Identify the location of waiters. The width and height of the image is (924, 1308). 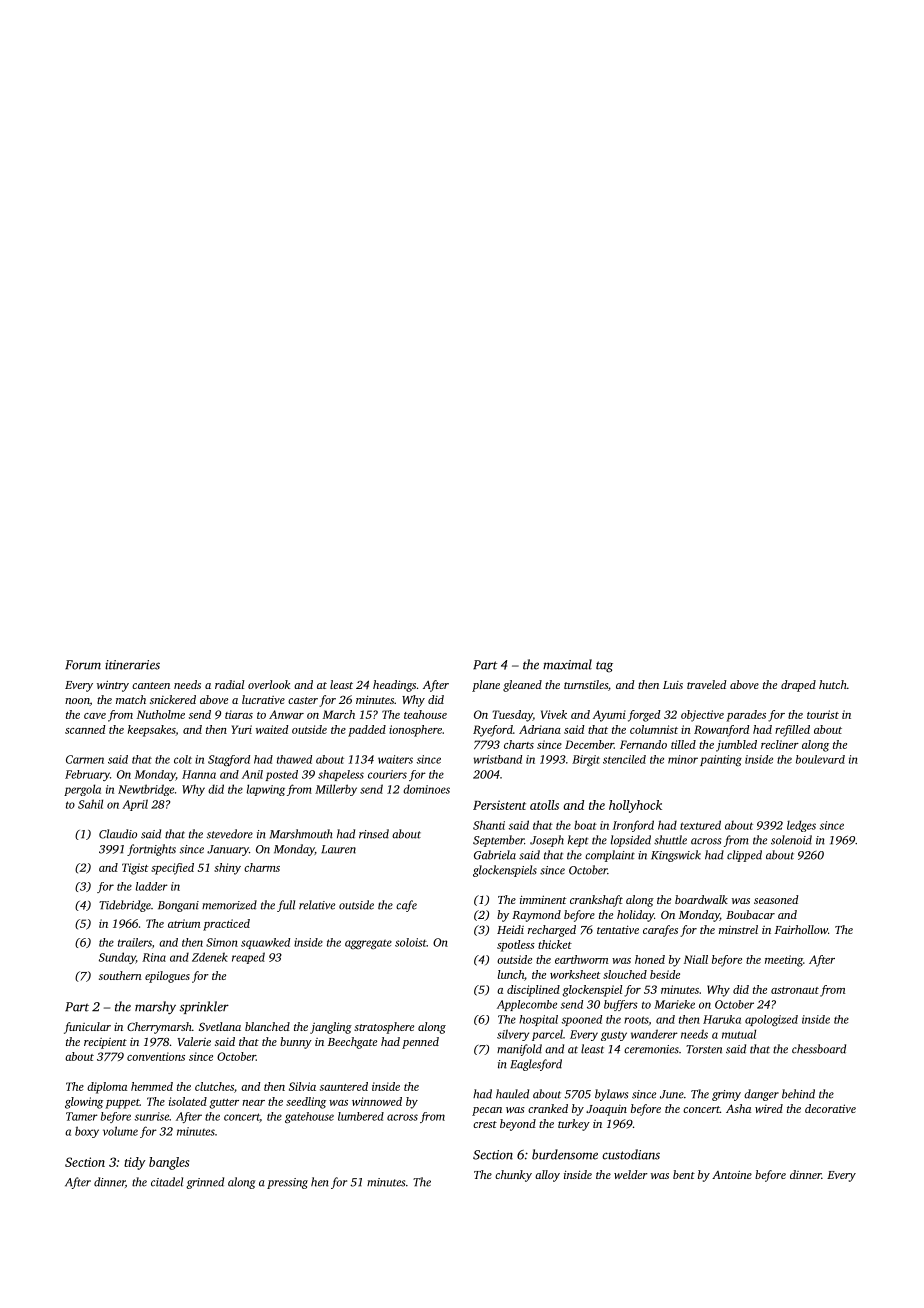
(395, 759).
